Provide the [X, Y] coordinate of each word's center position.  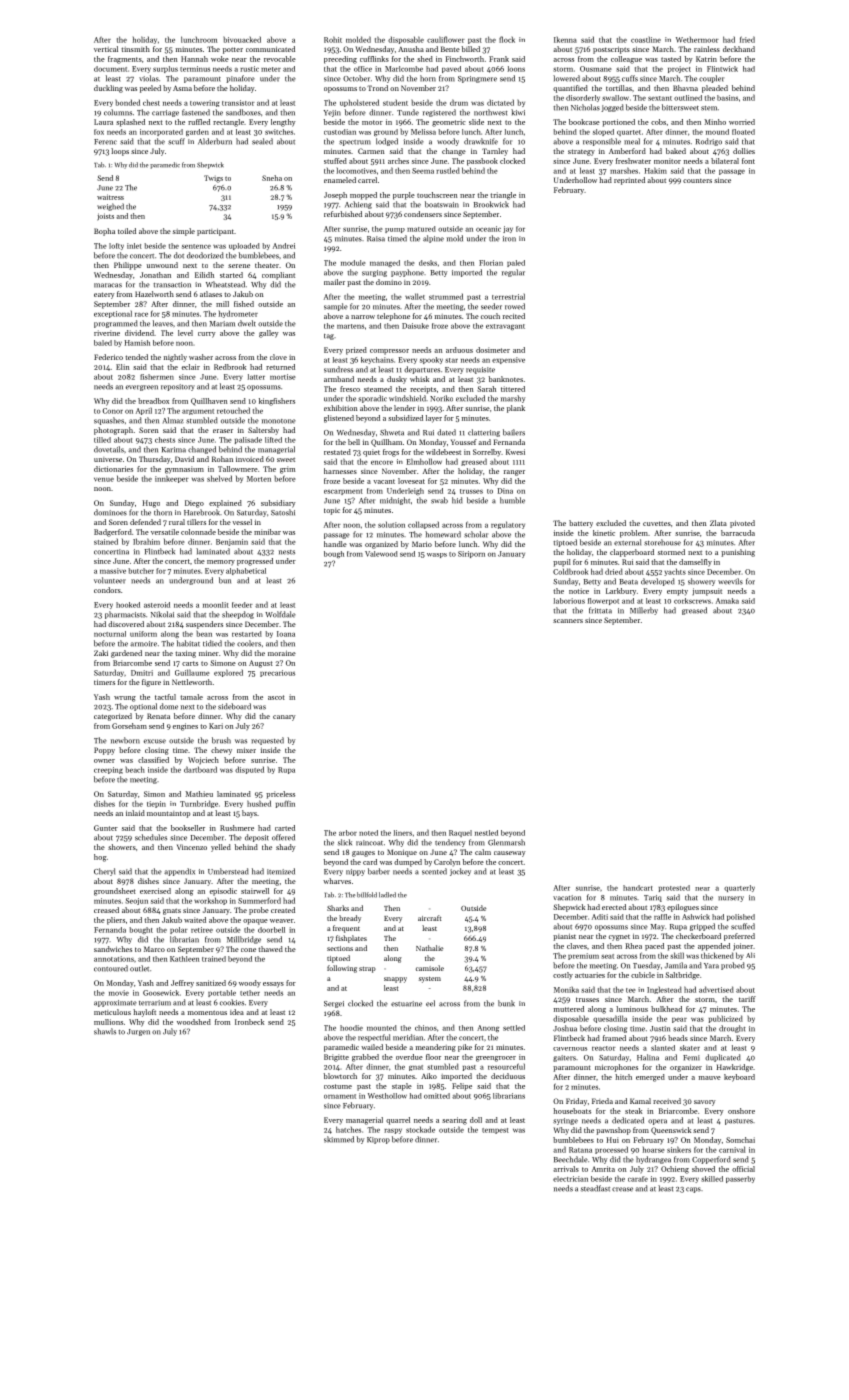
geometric [449, 123]
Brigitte [336, 1058]
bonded [127, 102]
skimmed [339, 1139]
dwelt [247, 323]
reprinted [629, 181]
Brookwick [491, 204]
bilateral [725, 161]
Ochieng [675, 1170]
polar [179, 930]
